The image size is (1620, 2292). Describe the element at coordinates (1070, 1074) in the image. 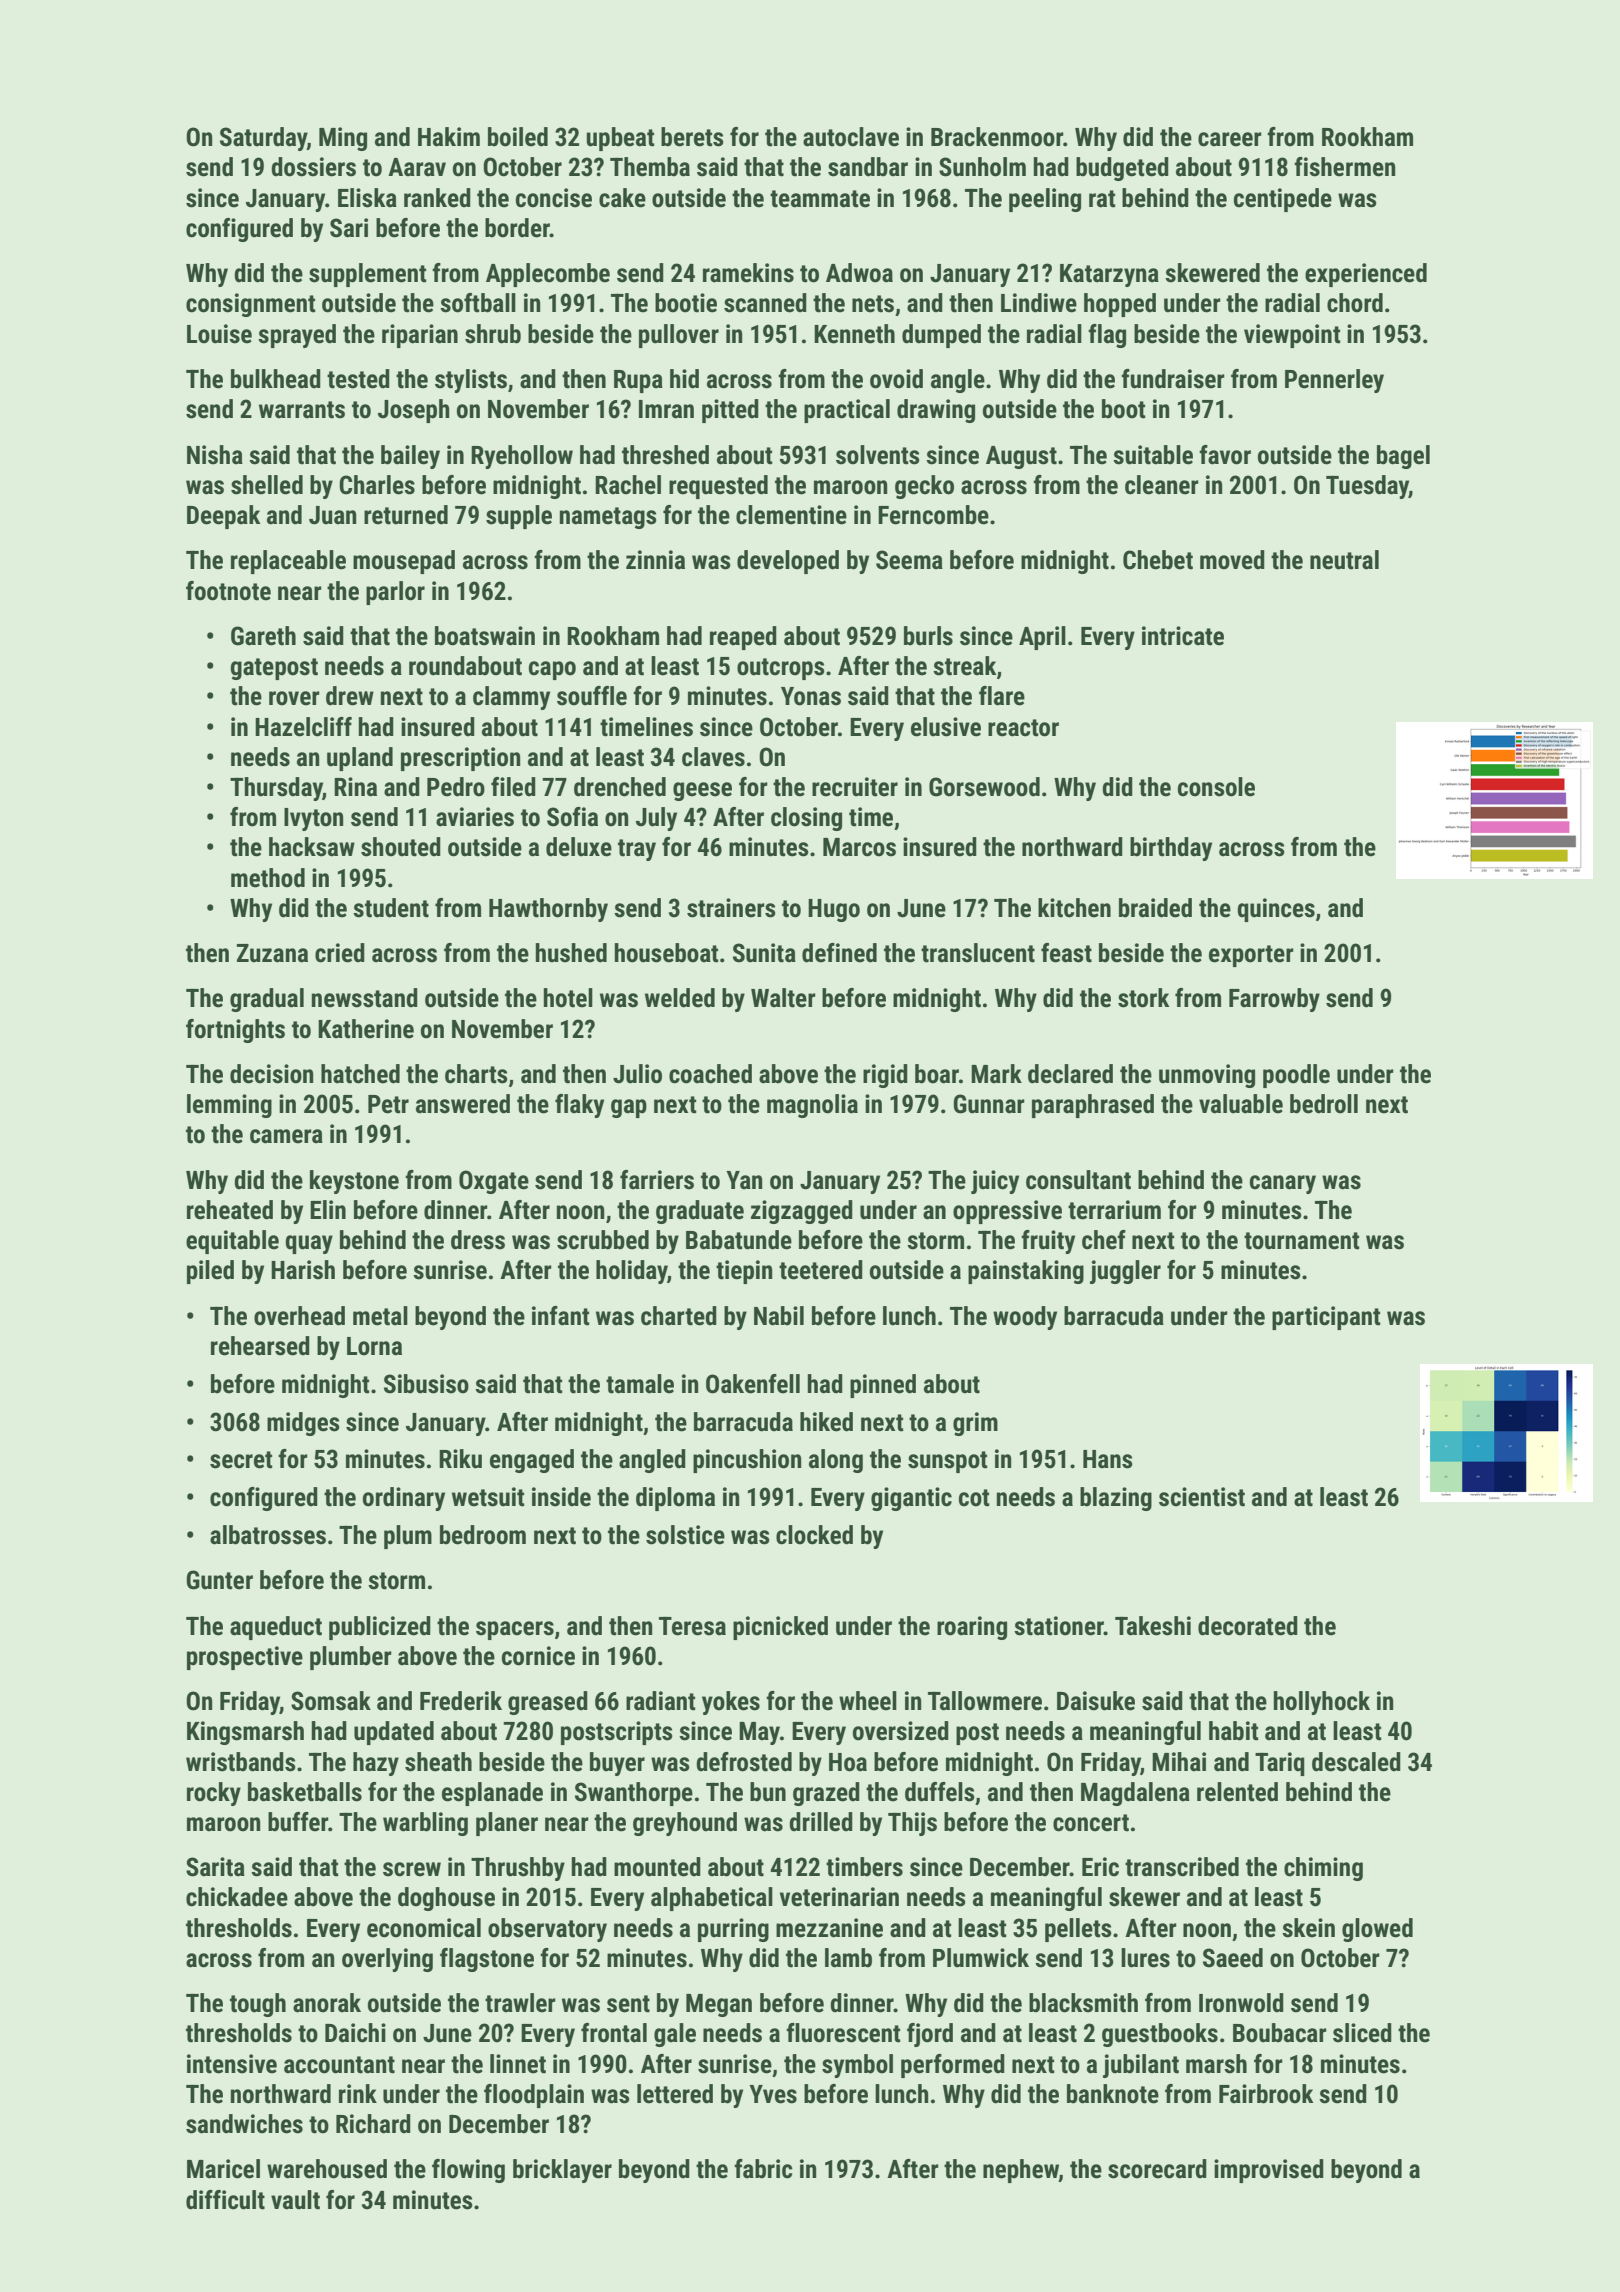

I see `declared` at that location.
